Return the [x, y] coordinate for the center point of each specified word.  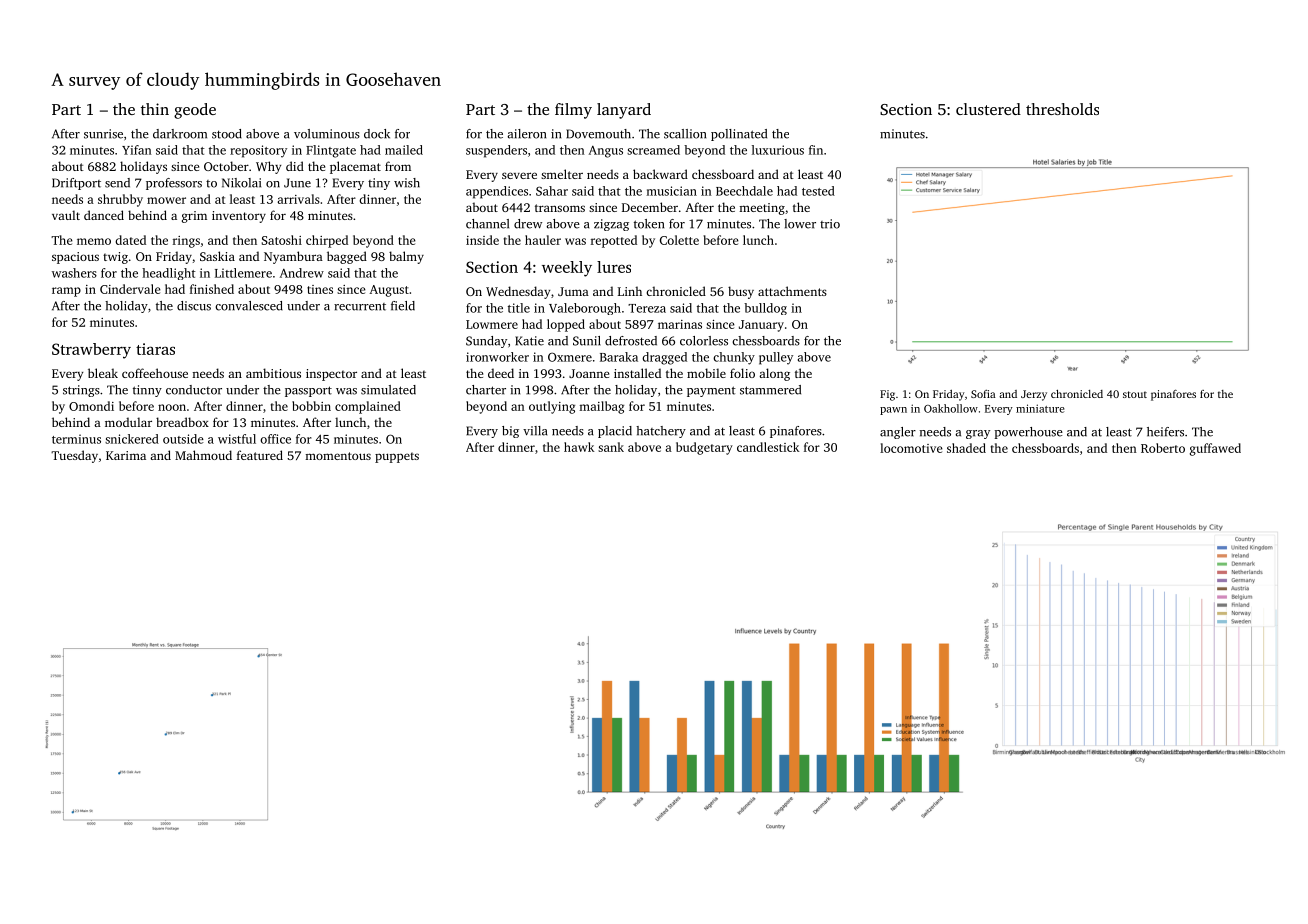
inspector [331, 375]
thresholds [1062, 109]
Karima [126, 455]
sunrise [103, 134]
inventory [239, 217]
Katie [529, 341]
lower [800, 224]
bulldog [765, 309]
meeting [762, 209]
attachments [792, 291]
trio [830, 224]
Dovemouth [598, 134]
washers [74, 273]
